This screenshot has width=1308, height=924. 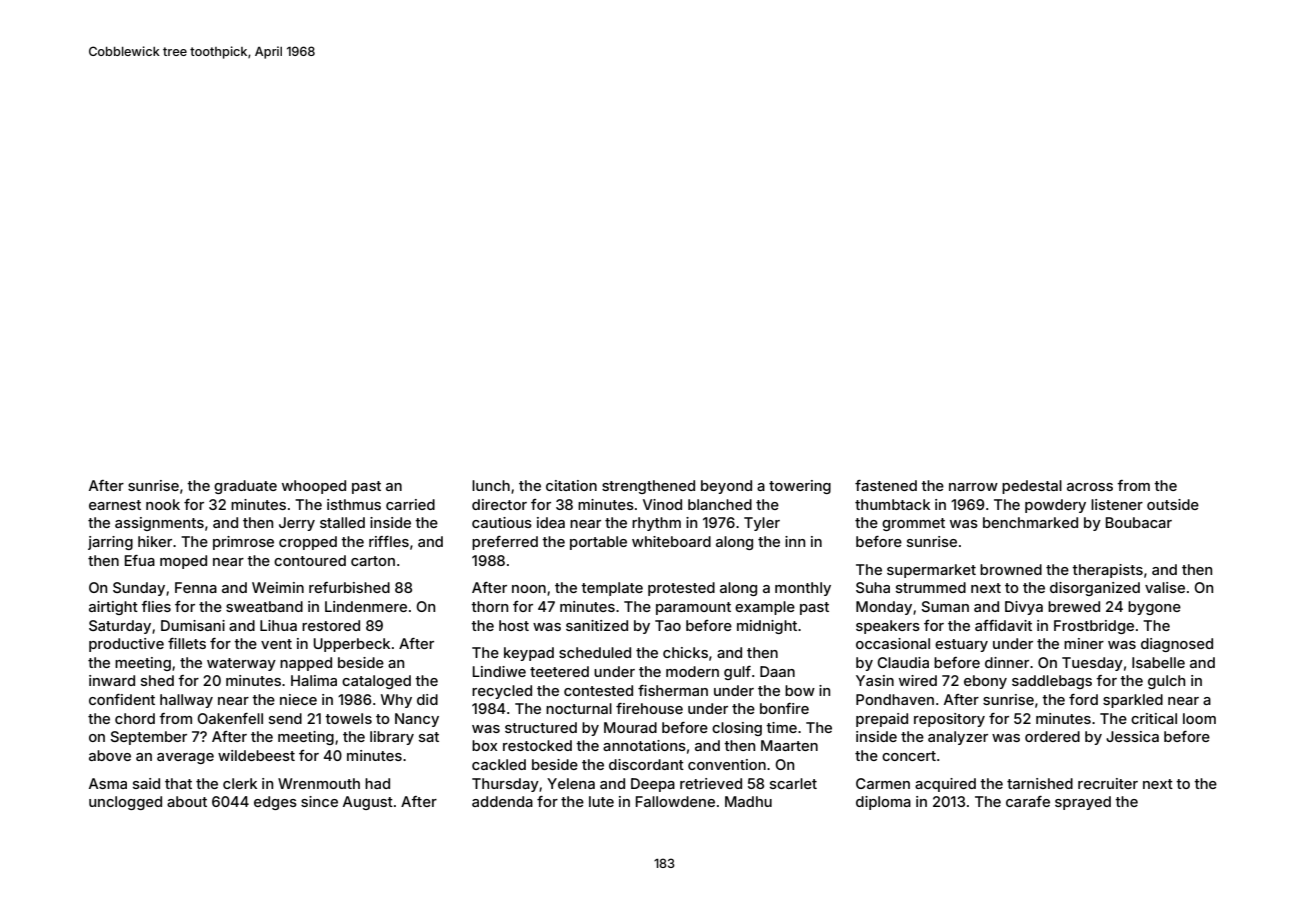 I want to click on towering, so click(x=800, y=487).
